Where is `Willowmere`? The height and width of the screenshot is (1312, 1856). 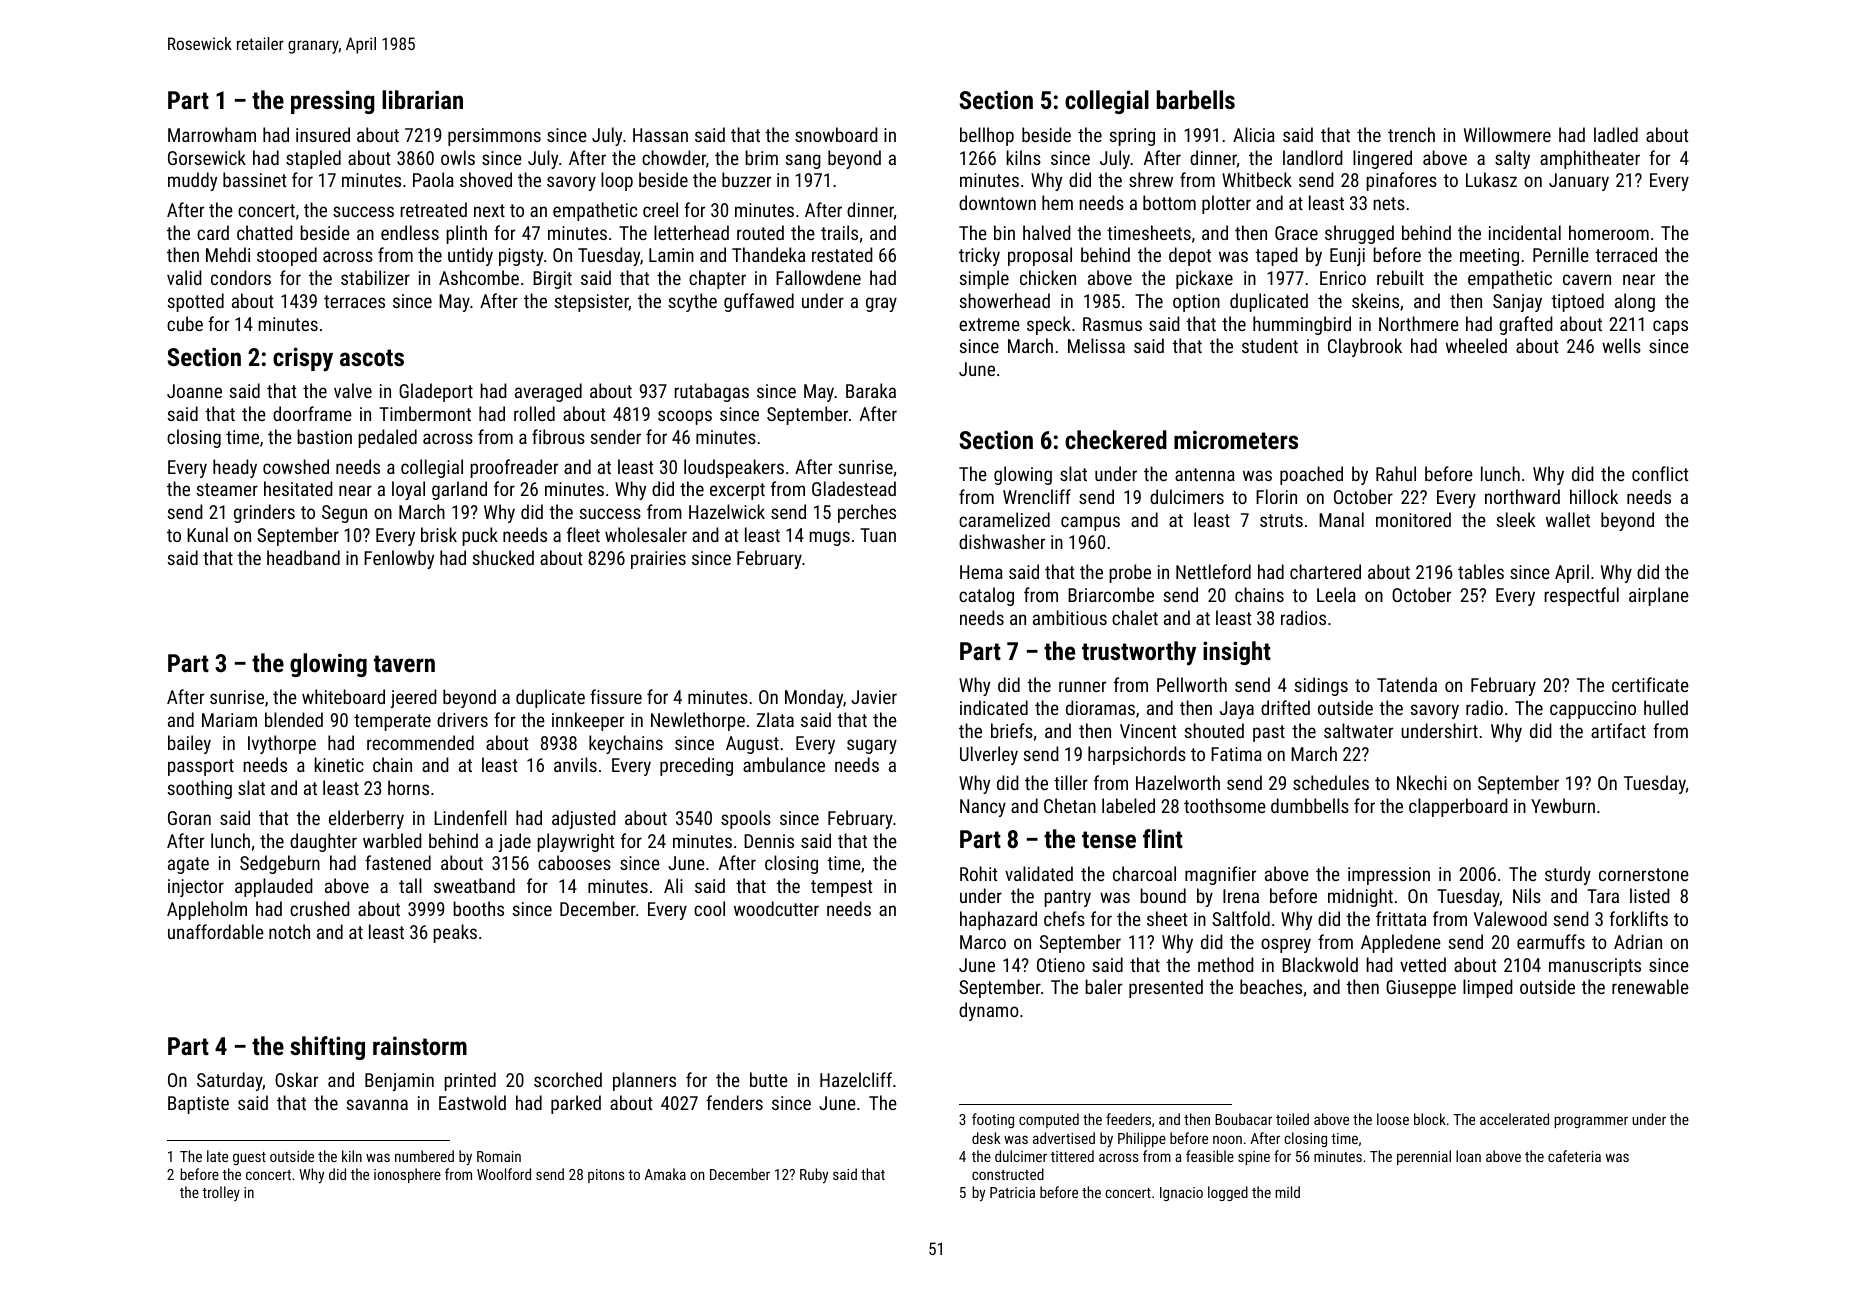 Willowmere is located at coordinates (1507, 134).
